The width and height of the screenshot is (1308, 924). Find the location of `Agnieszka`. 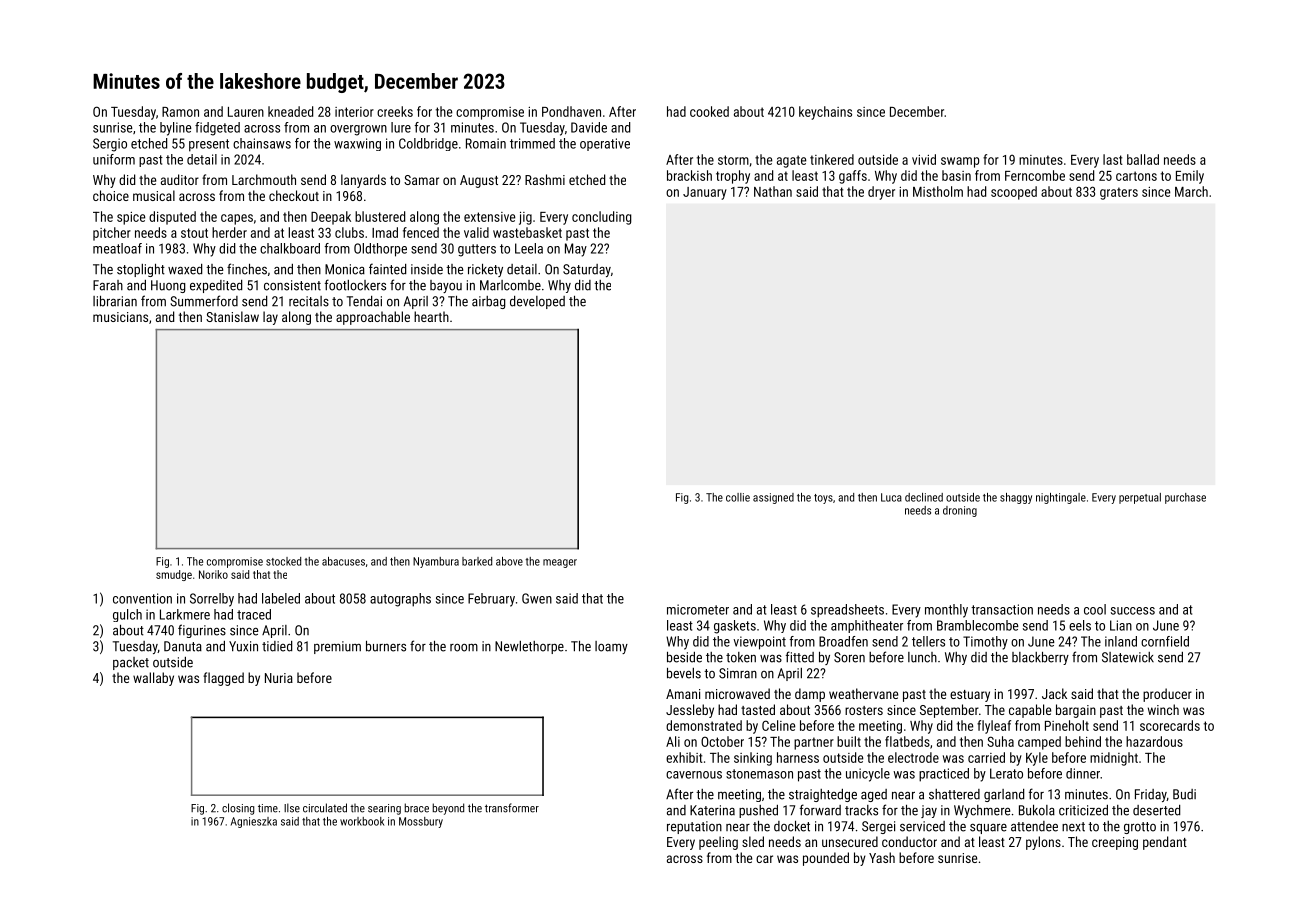

Agnieszka is located at coordinates (254, 822).
